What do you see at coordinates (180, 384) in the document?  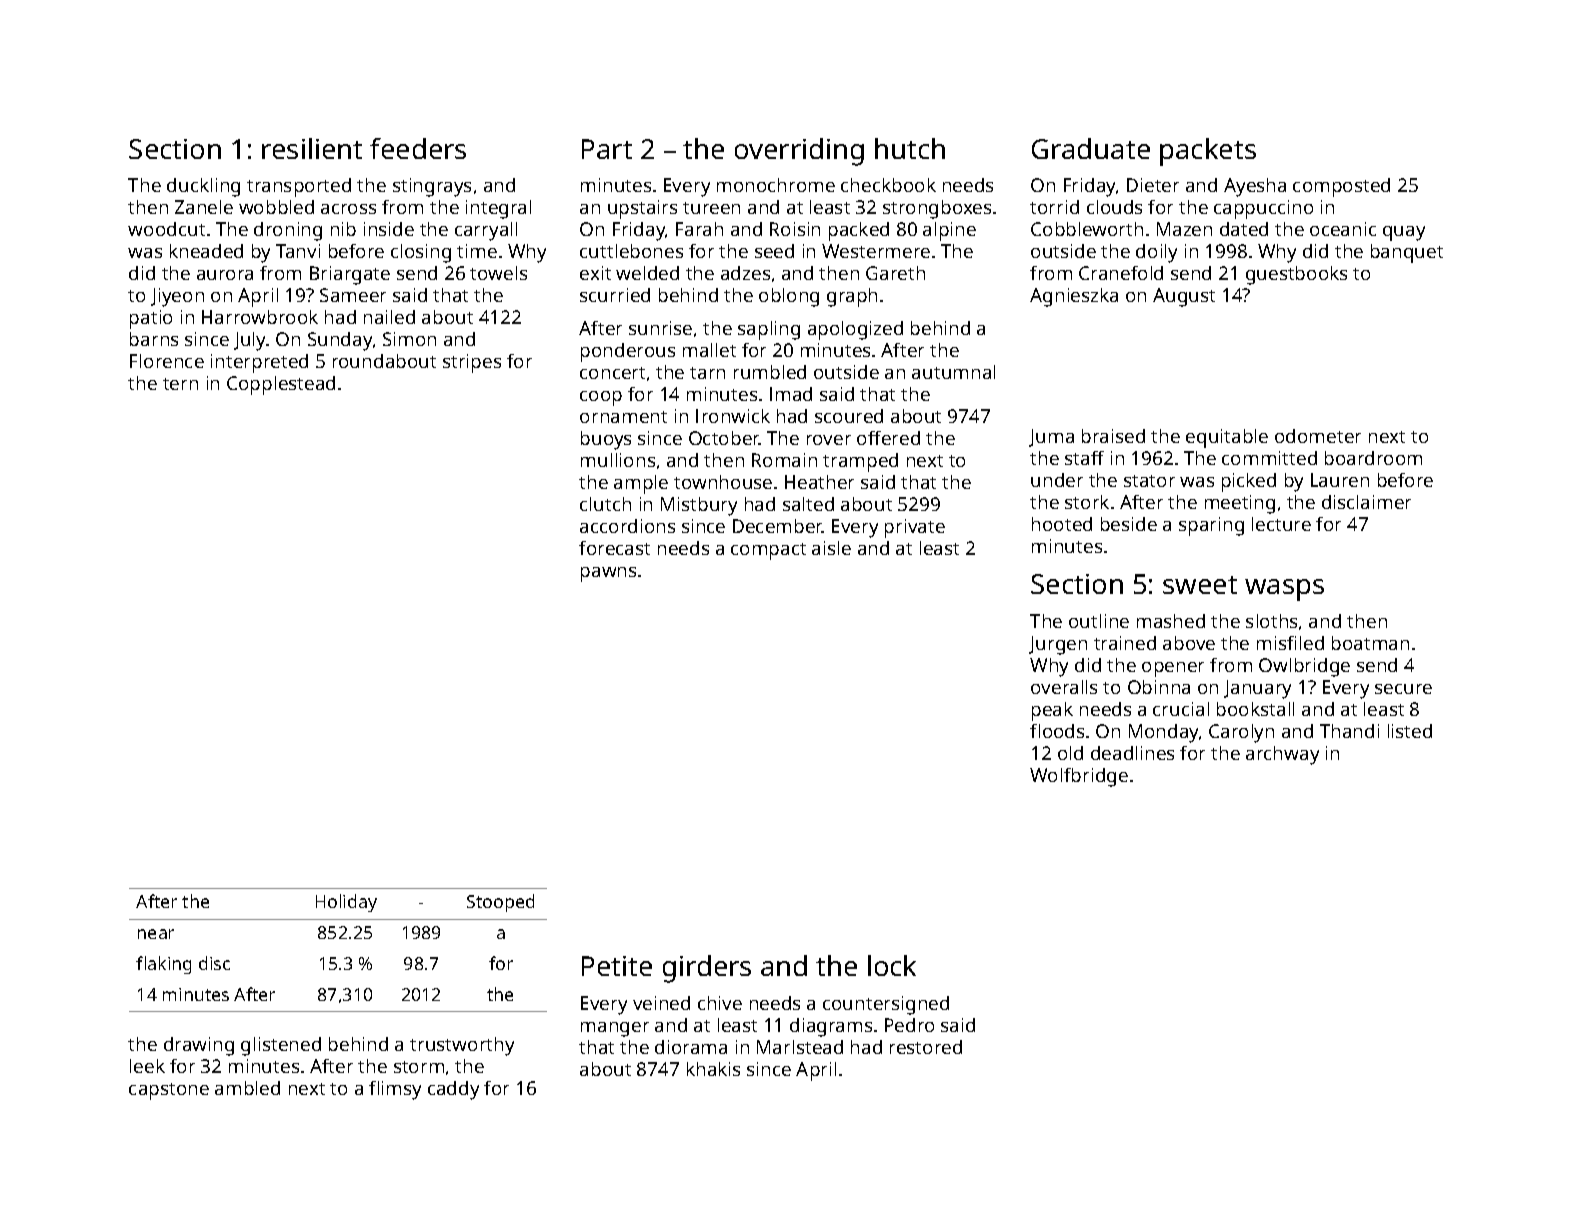 I see `tern` at bounding box center [180, 384].
